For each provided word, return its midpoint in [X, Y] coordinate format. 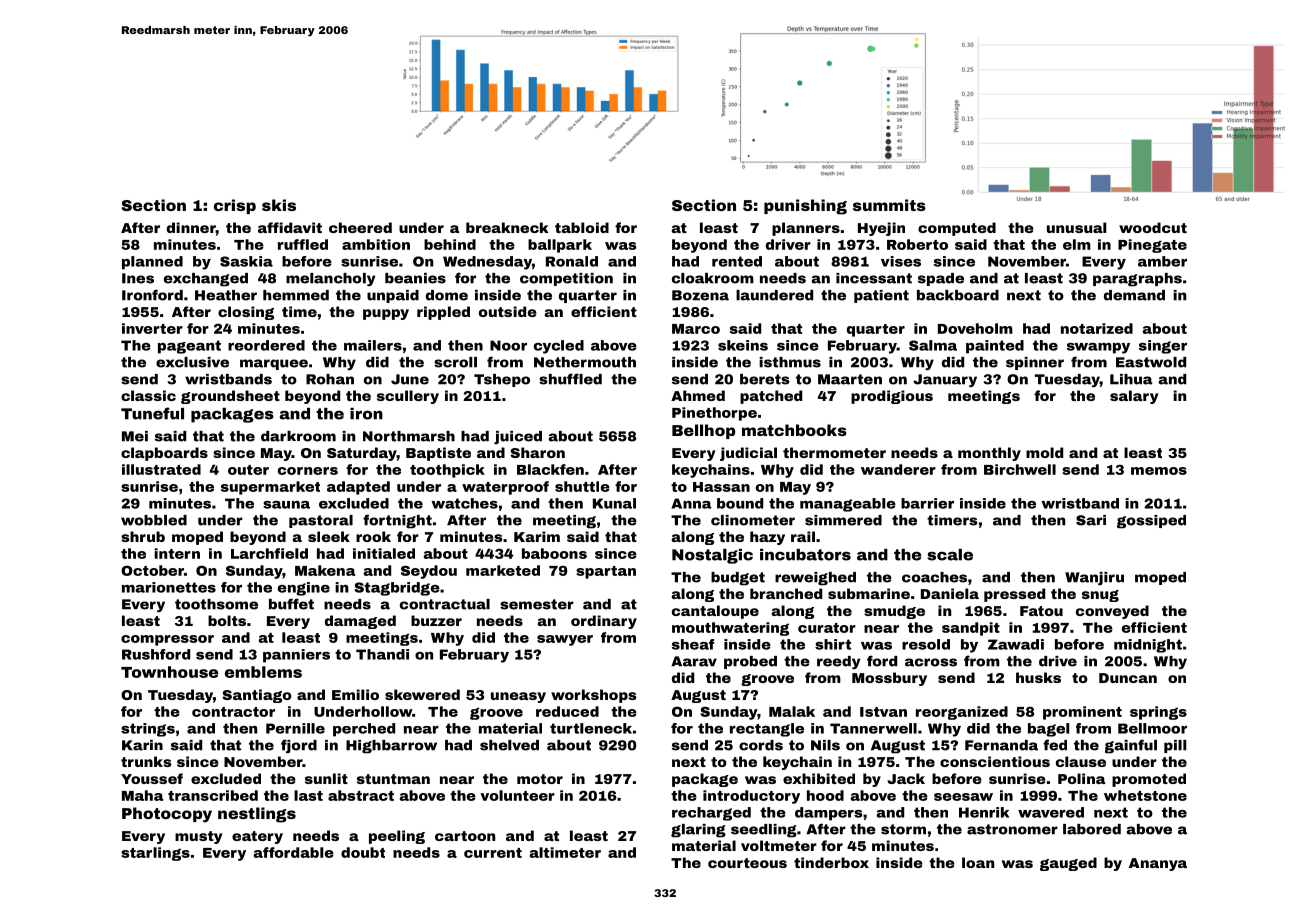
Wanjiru [1094, 578]
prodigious [892, 397]
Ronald [572, 261]
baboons [554, 553]
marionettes [169, 587]
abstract [361, 795]
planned [152, 263]
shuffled [570, 379]
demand [1134, 295]
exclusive [192, 362]
